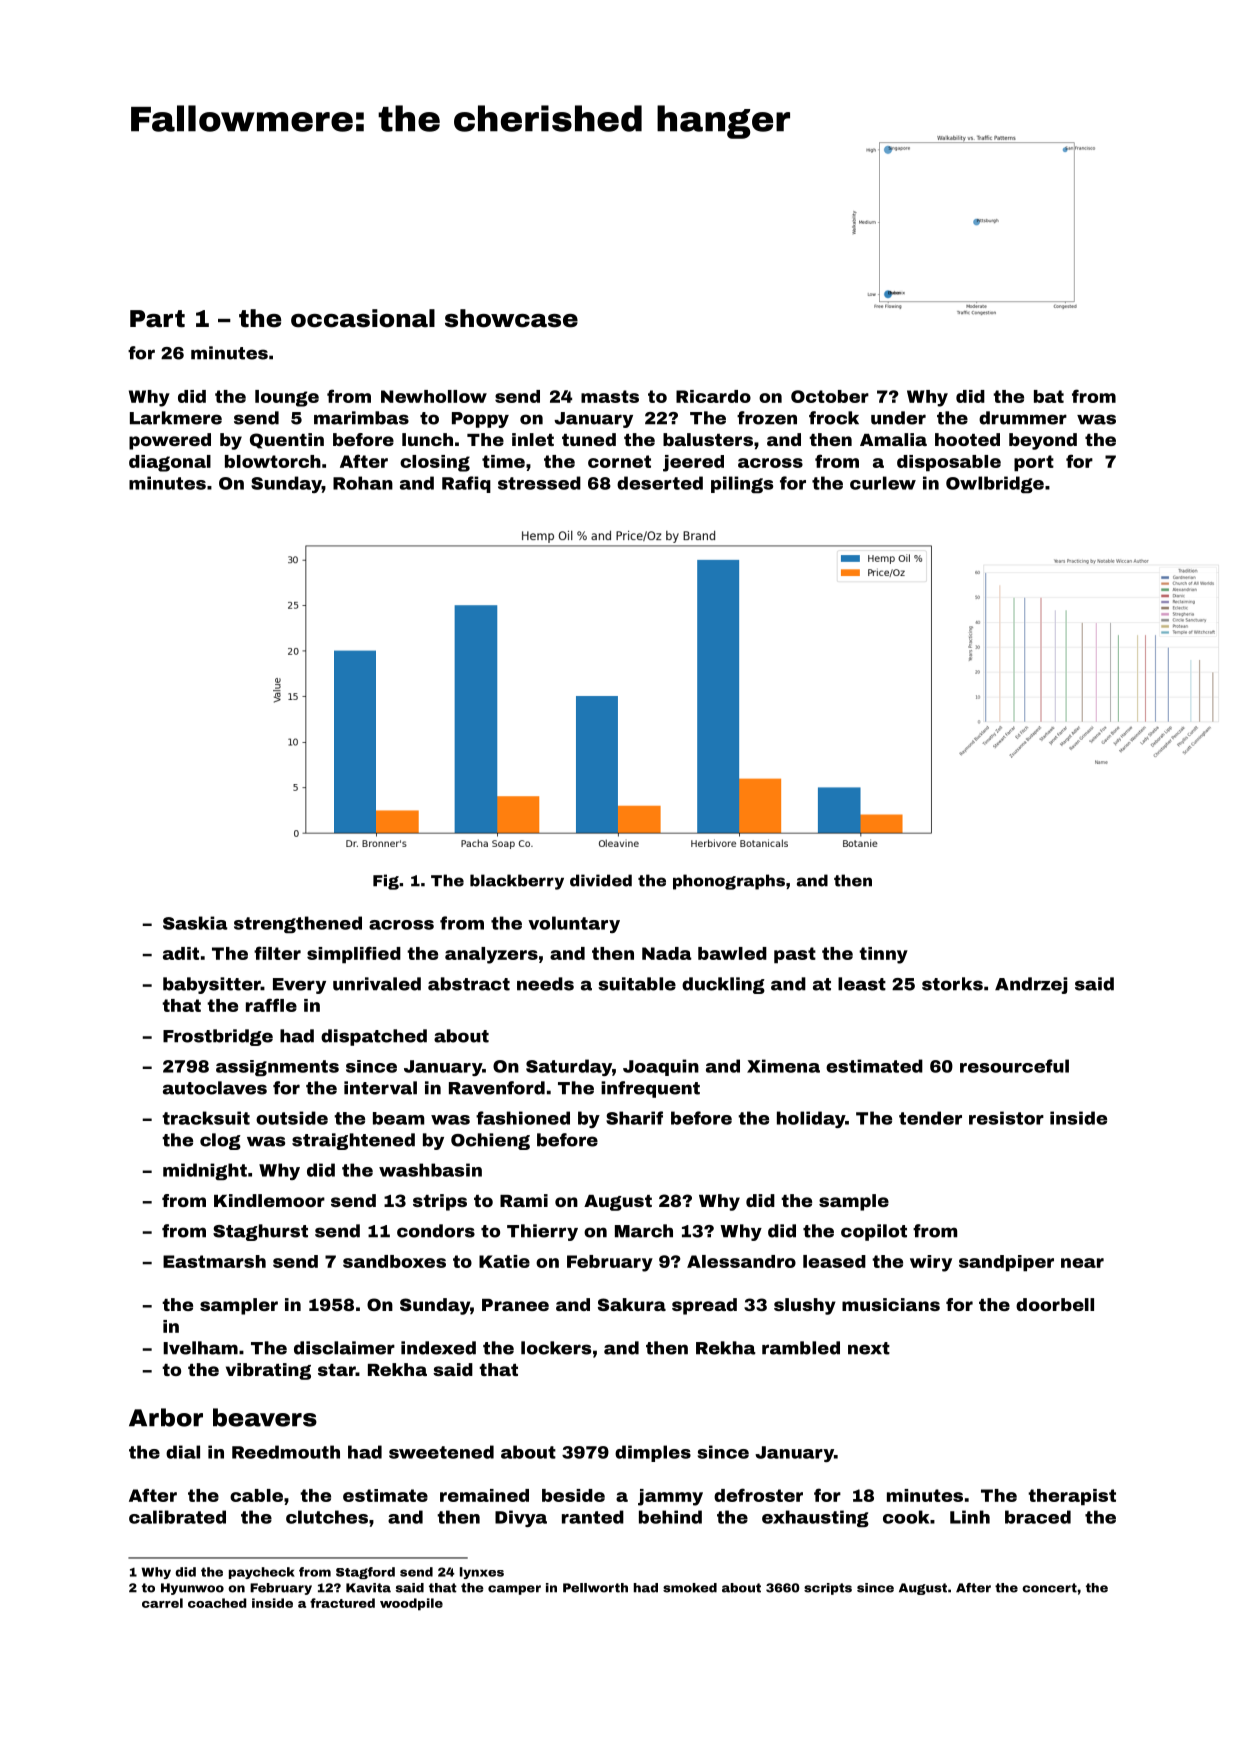 This document has height=1760, width=1245. Describe the element at coordinates (195, 923) in the document. I see `Saskia` at that location.
